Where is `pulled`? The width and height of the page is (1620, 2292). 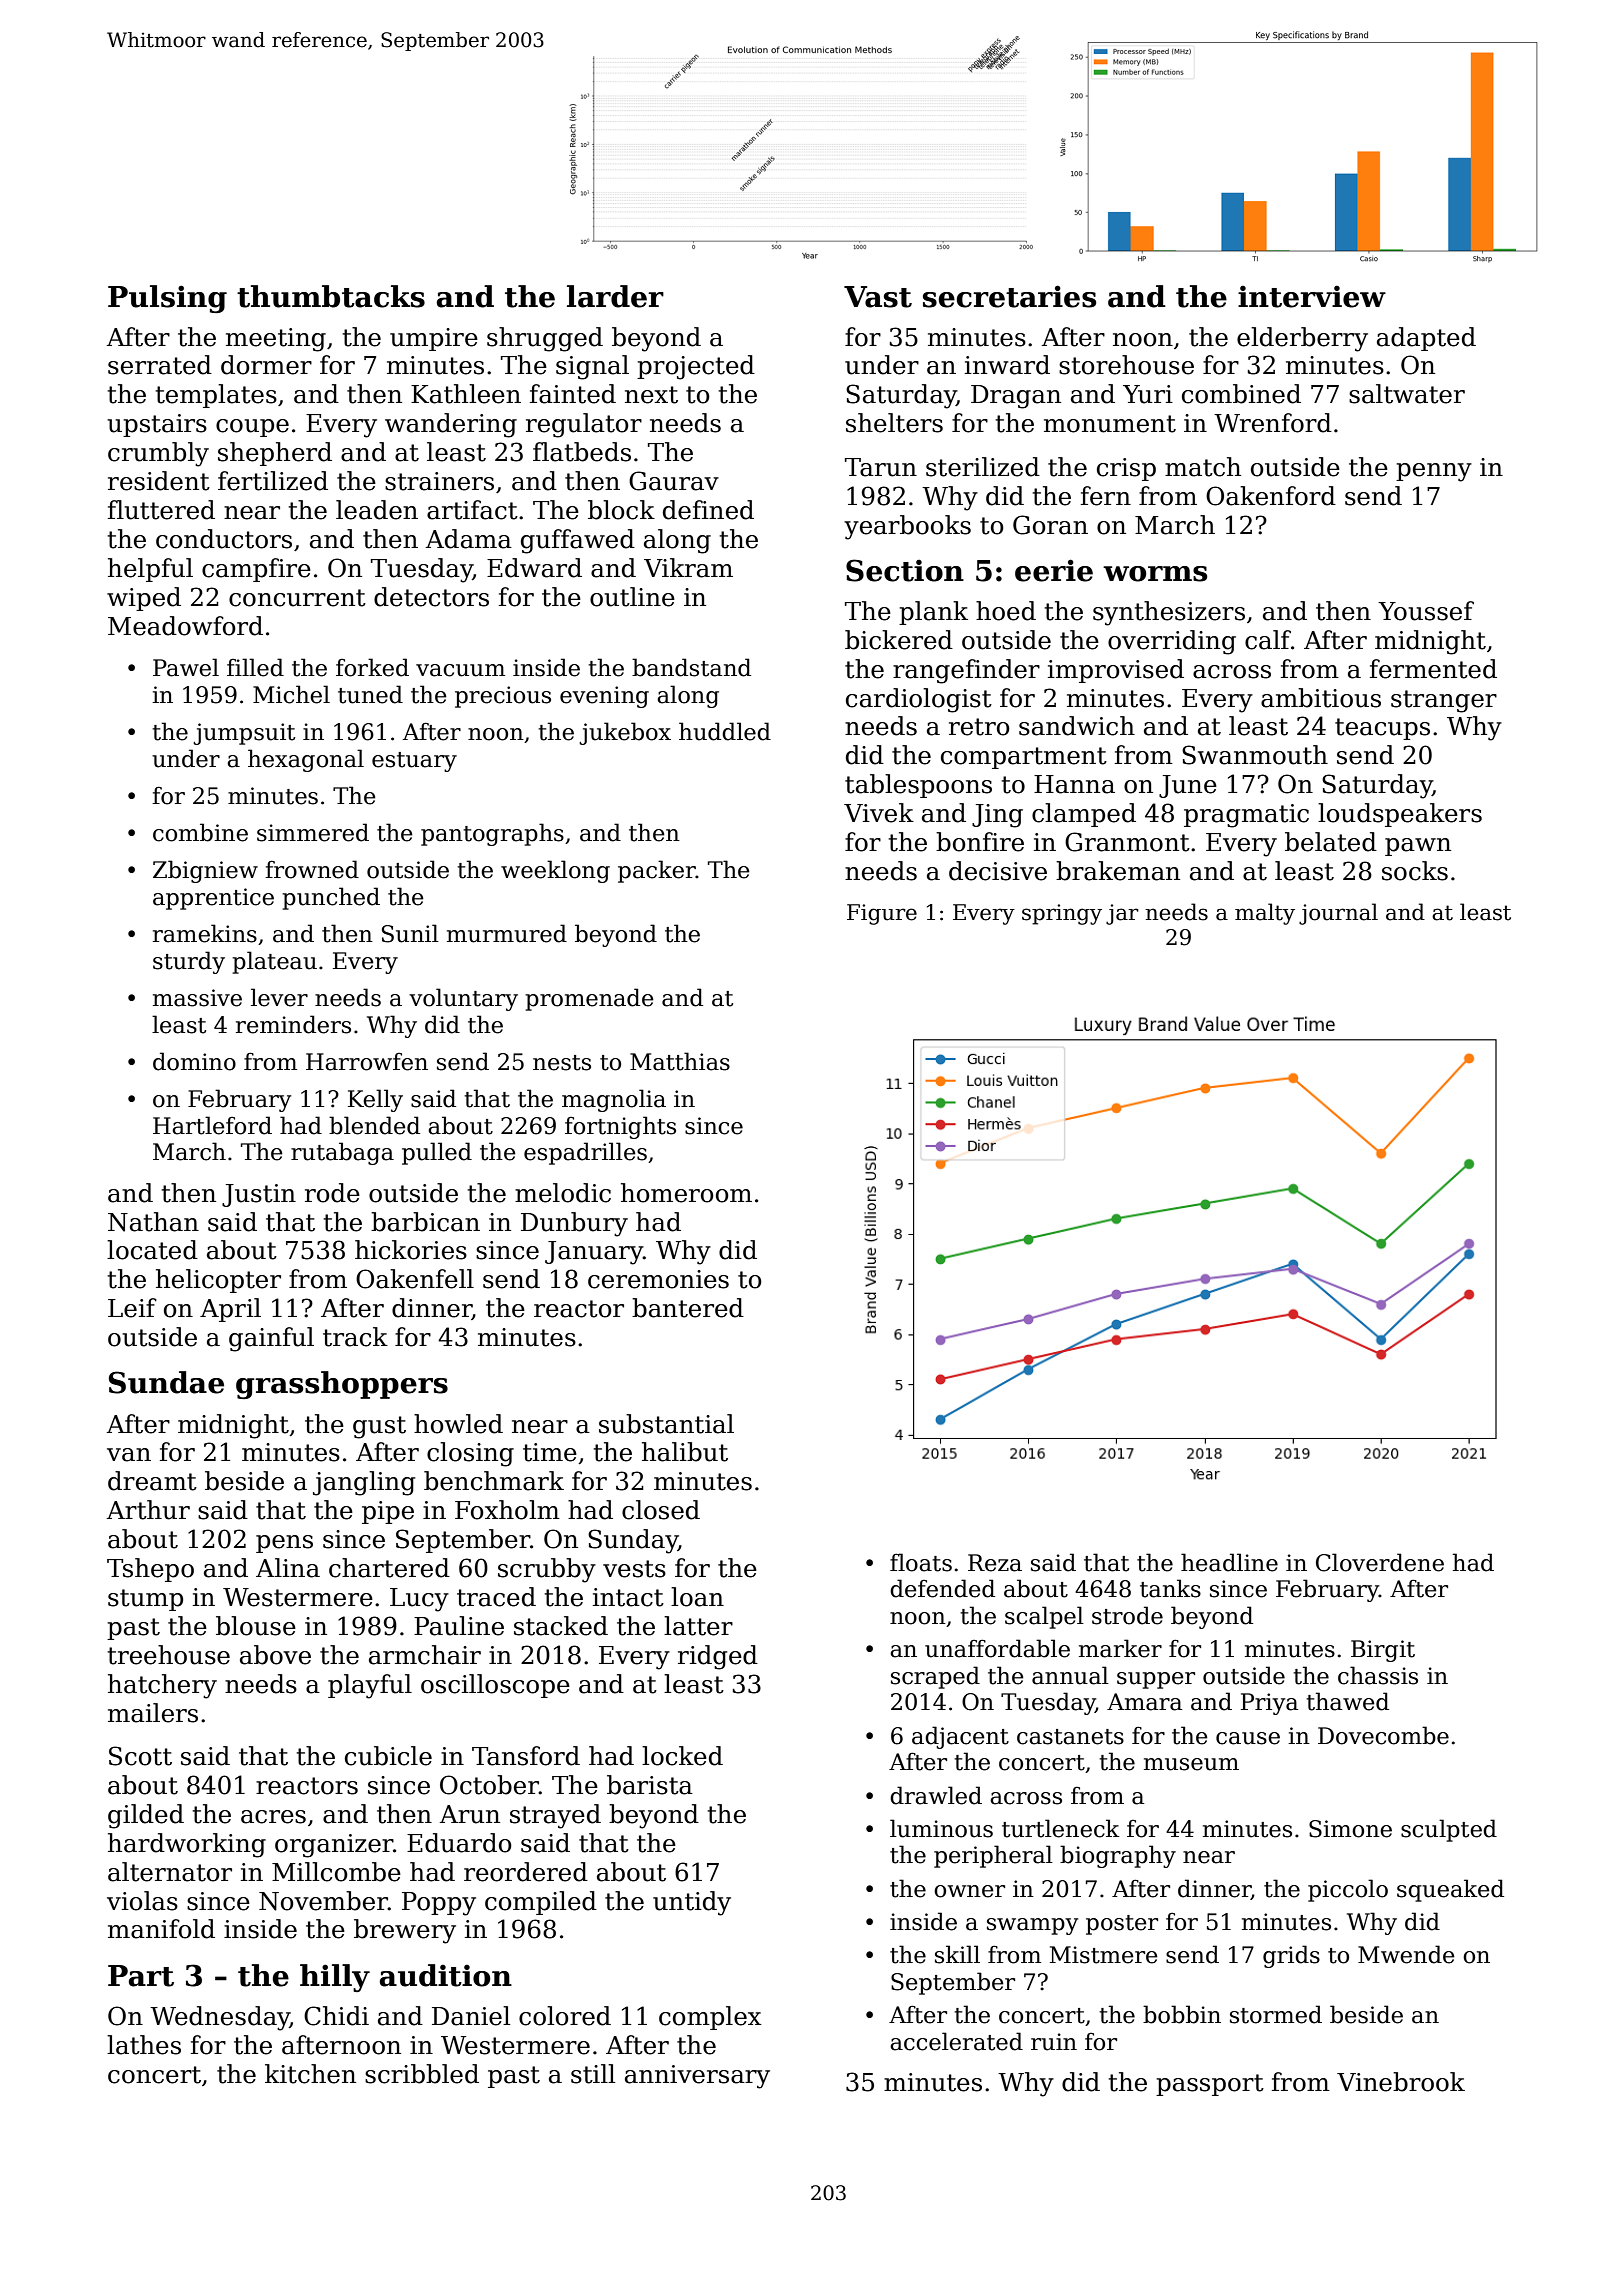
pulled is located at coordinates (437, 1153).
